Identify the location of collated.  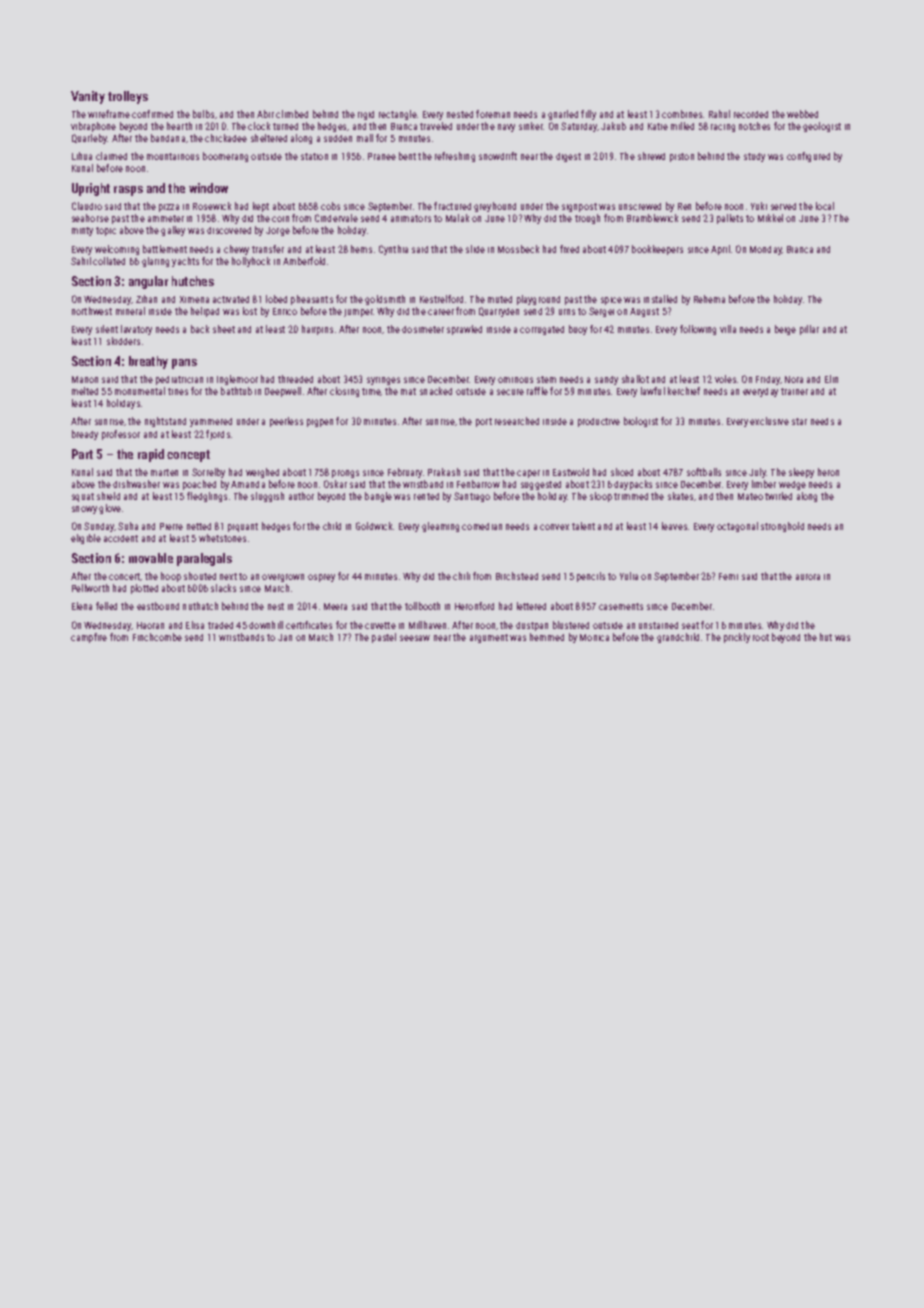
(109, 261).
